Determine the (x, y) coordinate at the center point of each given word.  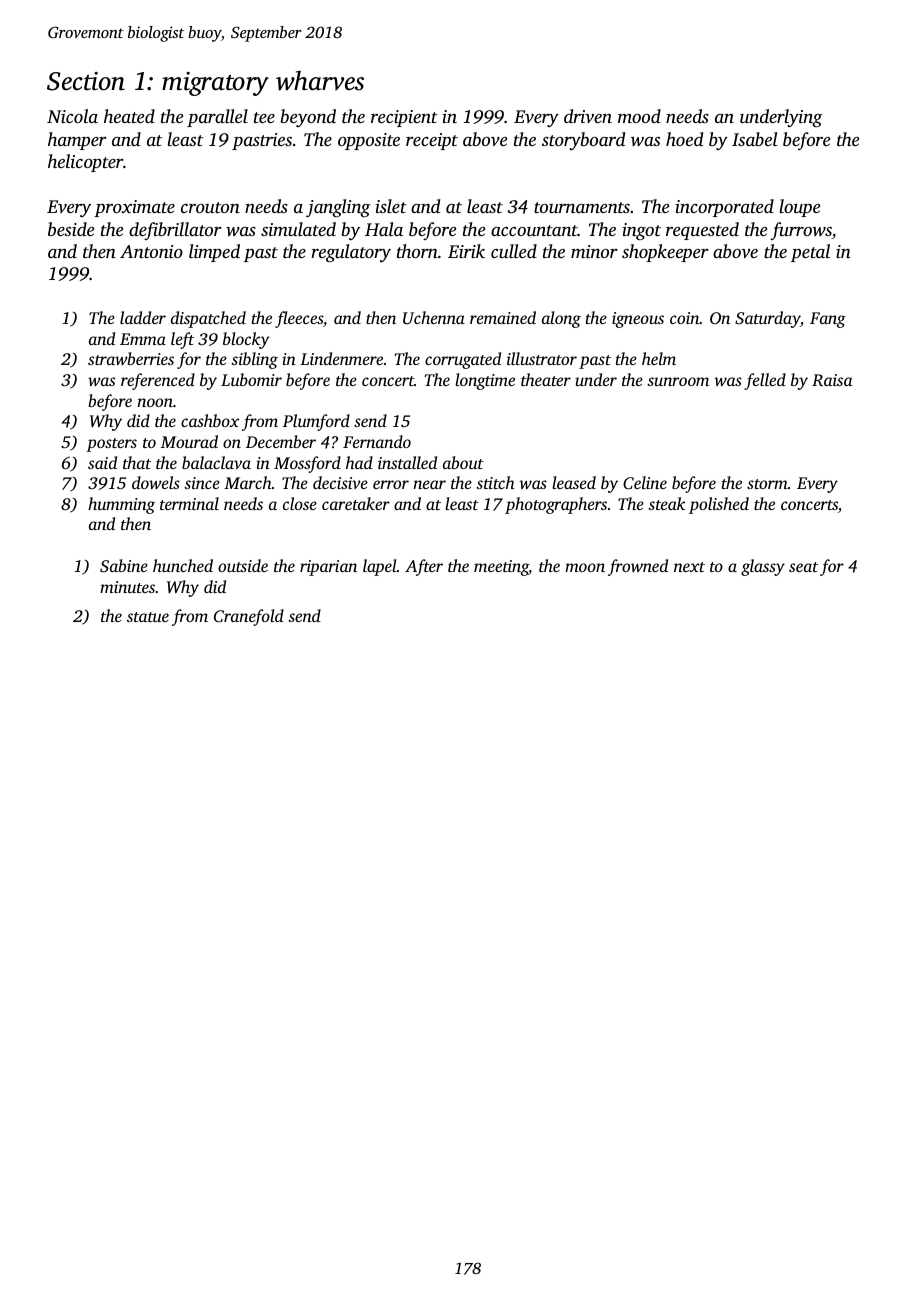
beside (71, 229)
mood (639, 116)
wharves (320, 80)
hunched (183, 565)
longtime (485, 381)
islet (391, 206)
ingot (641, 232)
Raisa (832, 380)
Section (86, 81)
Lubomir (251, 379)
